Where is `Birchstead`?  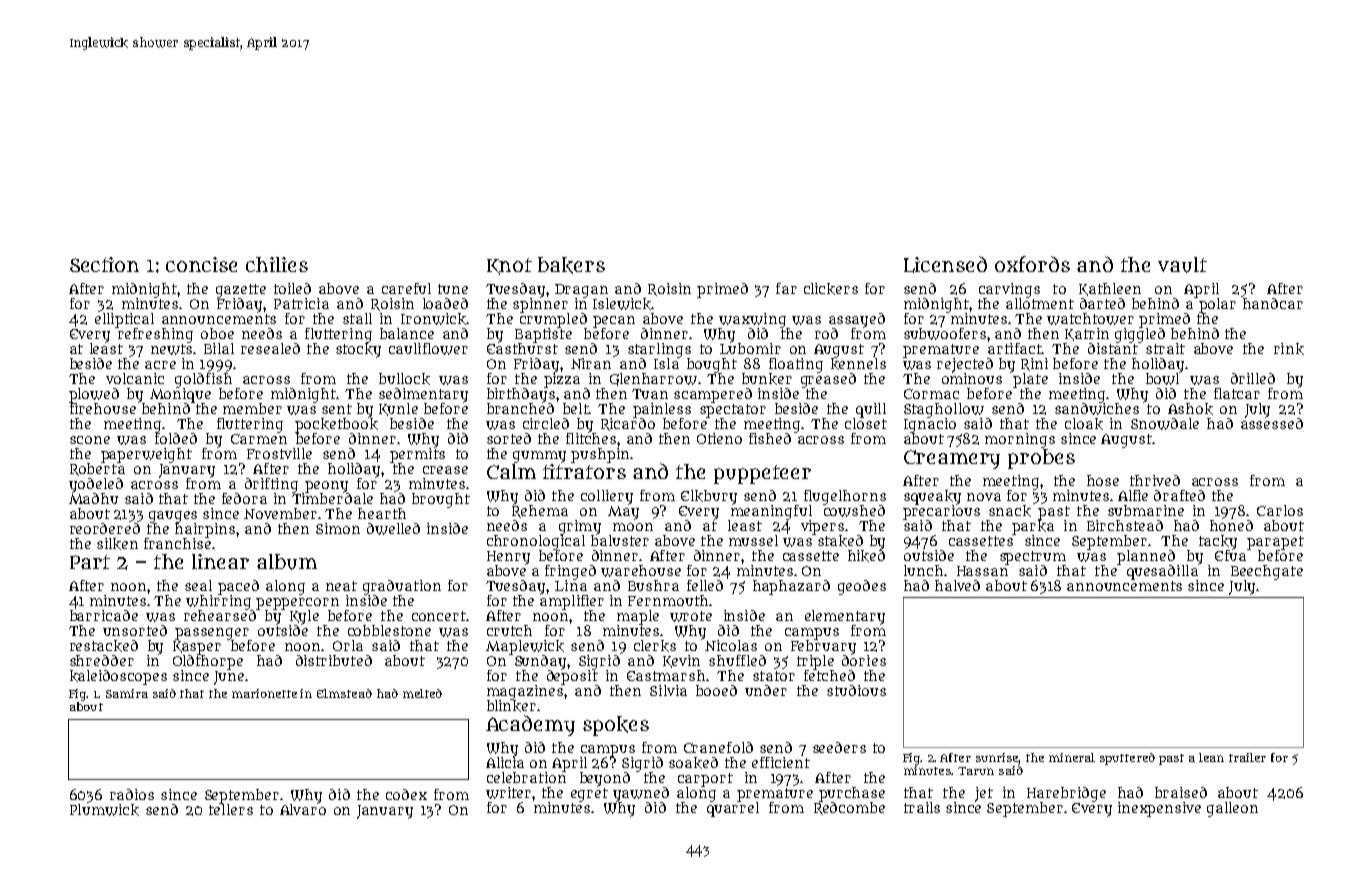 Birchstead is located at coordinates (1125, 525).
